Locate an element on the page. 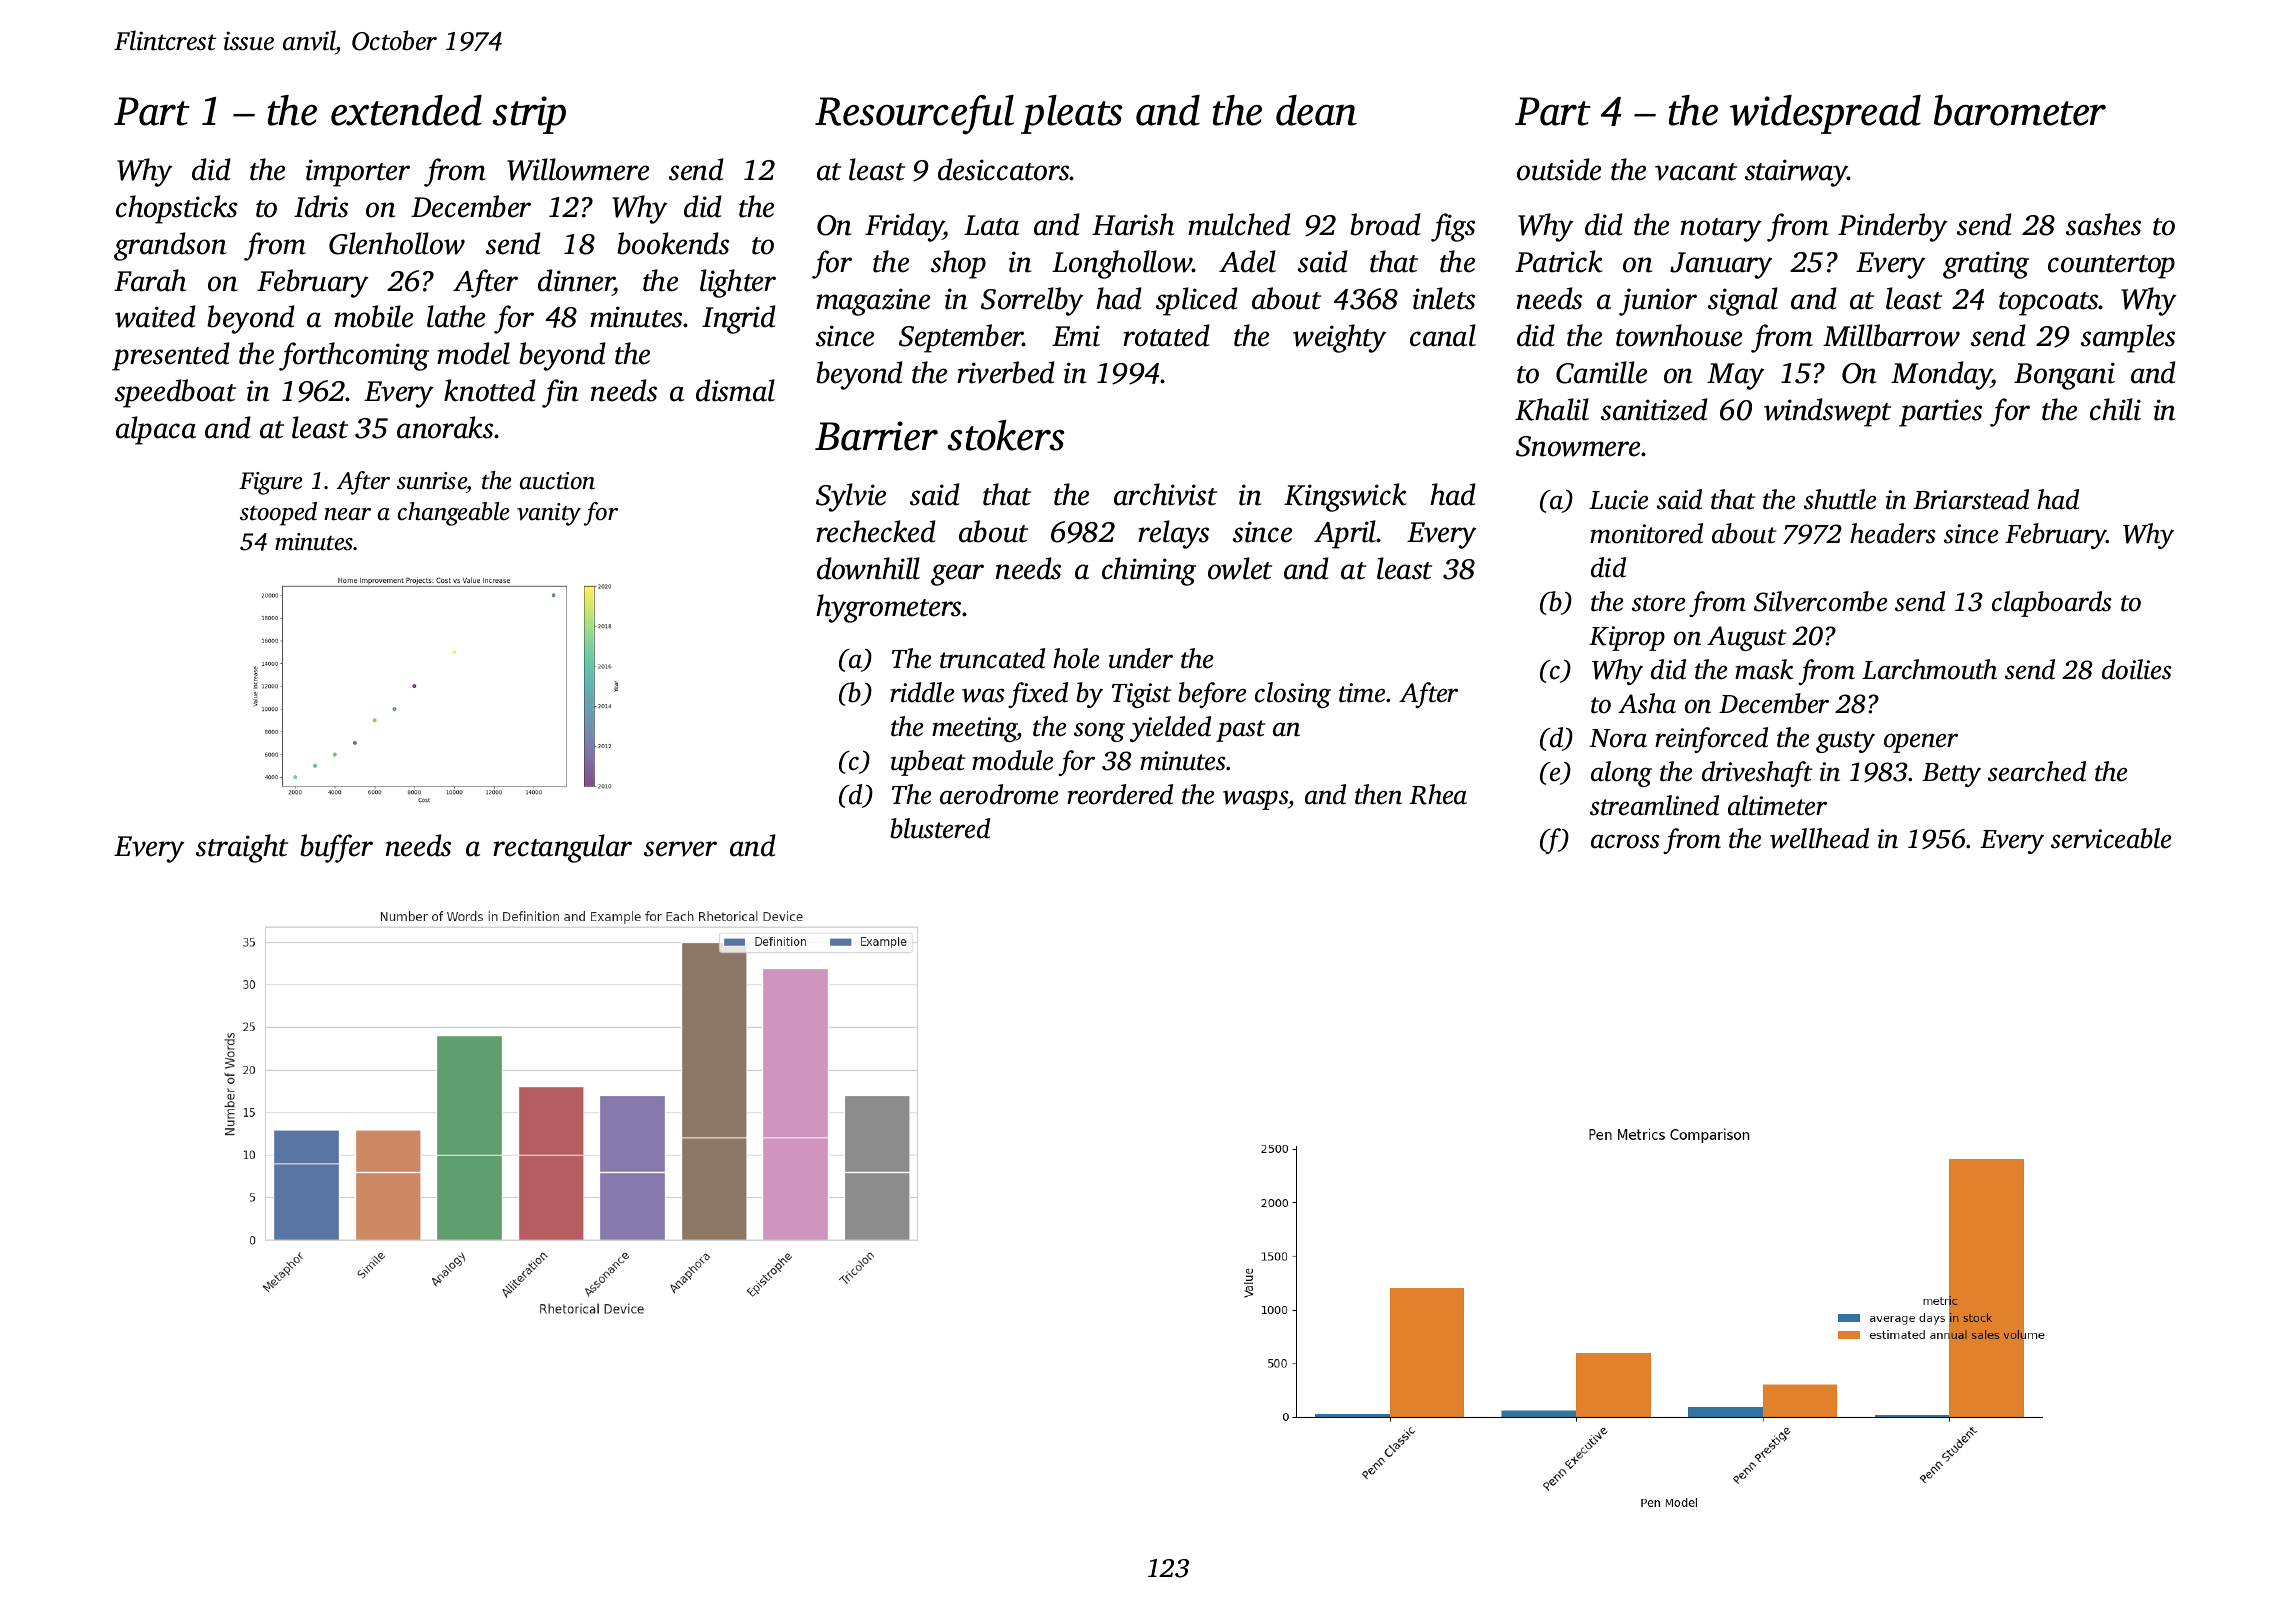 This document has width=2292, height=1620. Longhollow is located at coordinates (1122, 264).
